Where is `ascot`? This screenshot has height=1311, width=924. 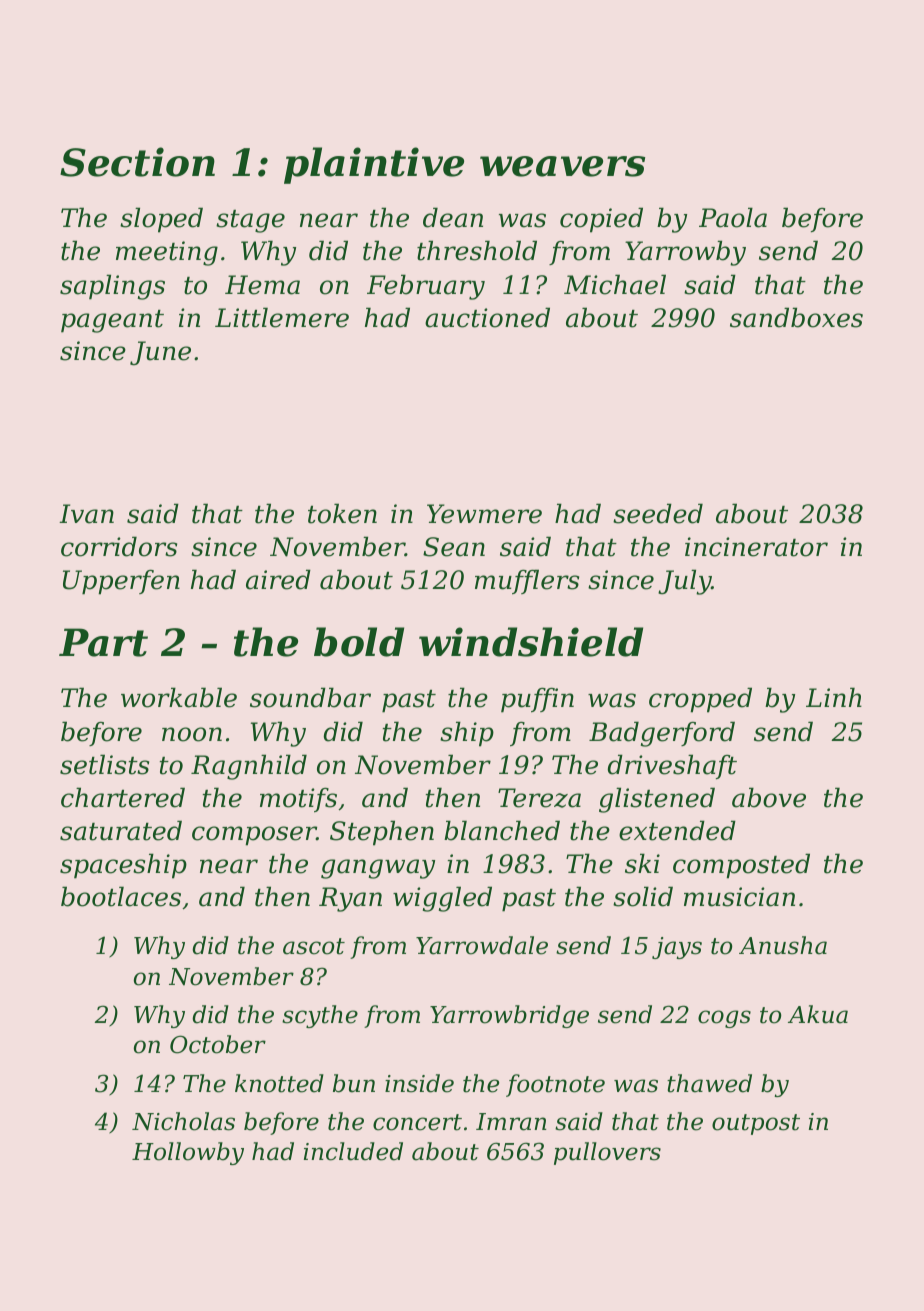
ascot is located at coordinates (314, 946).
